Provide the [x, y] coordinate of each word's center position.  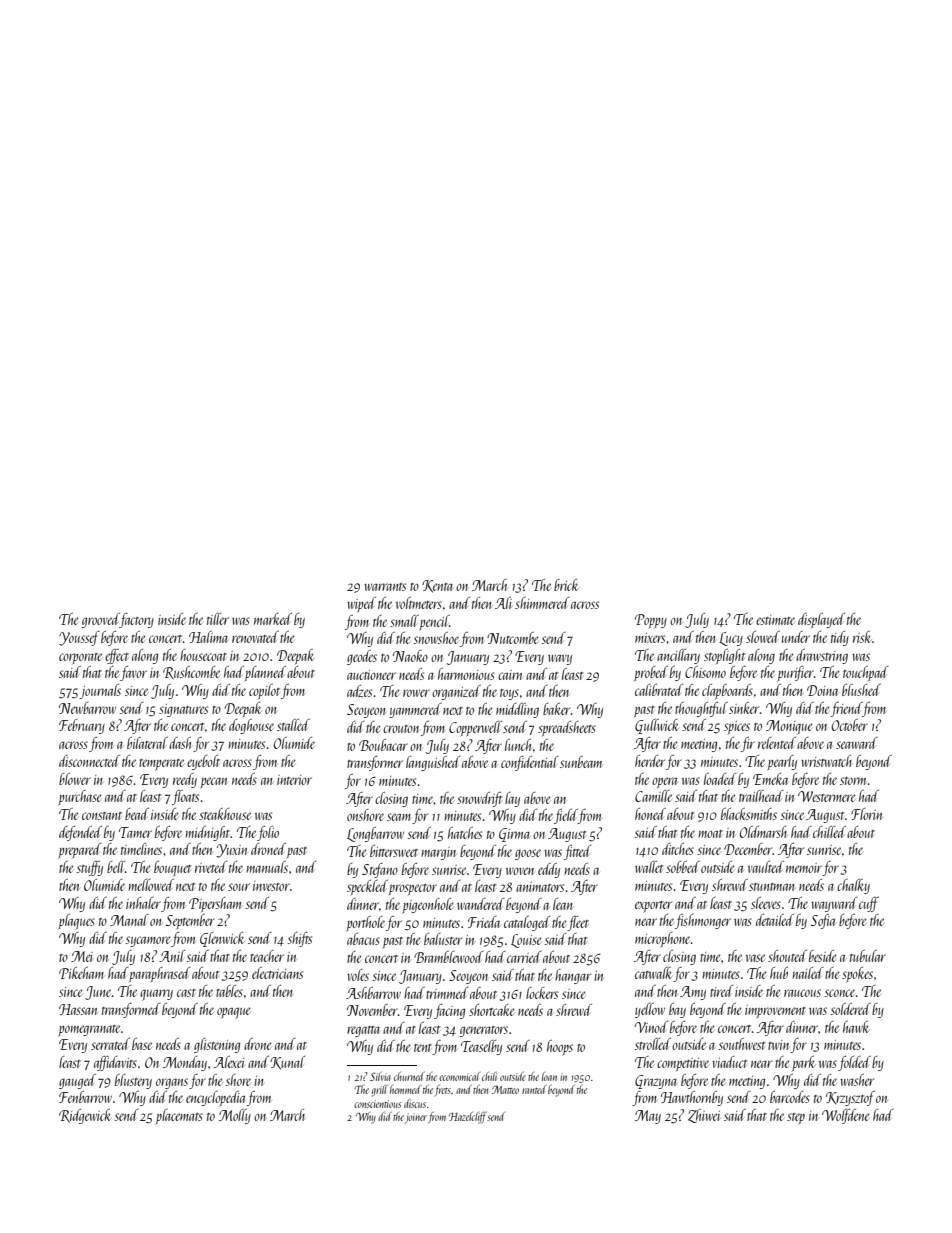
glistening [217, 1045]
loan [549, 1076]
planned [265, 674]
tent [423, 1048]
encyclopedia [215, 1099]
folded [854, 1063]
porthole [366, 923]
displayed [821, 620]
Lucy [731, 639]
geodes [362, 657]
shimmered [542, 603]
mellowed [151, 885]
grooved [101, 620]
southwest [742, 1044]
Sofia [823, 921]
